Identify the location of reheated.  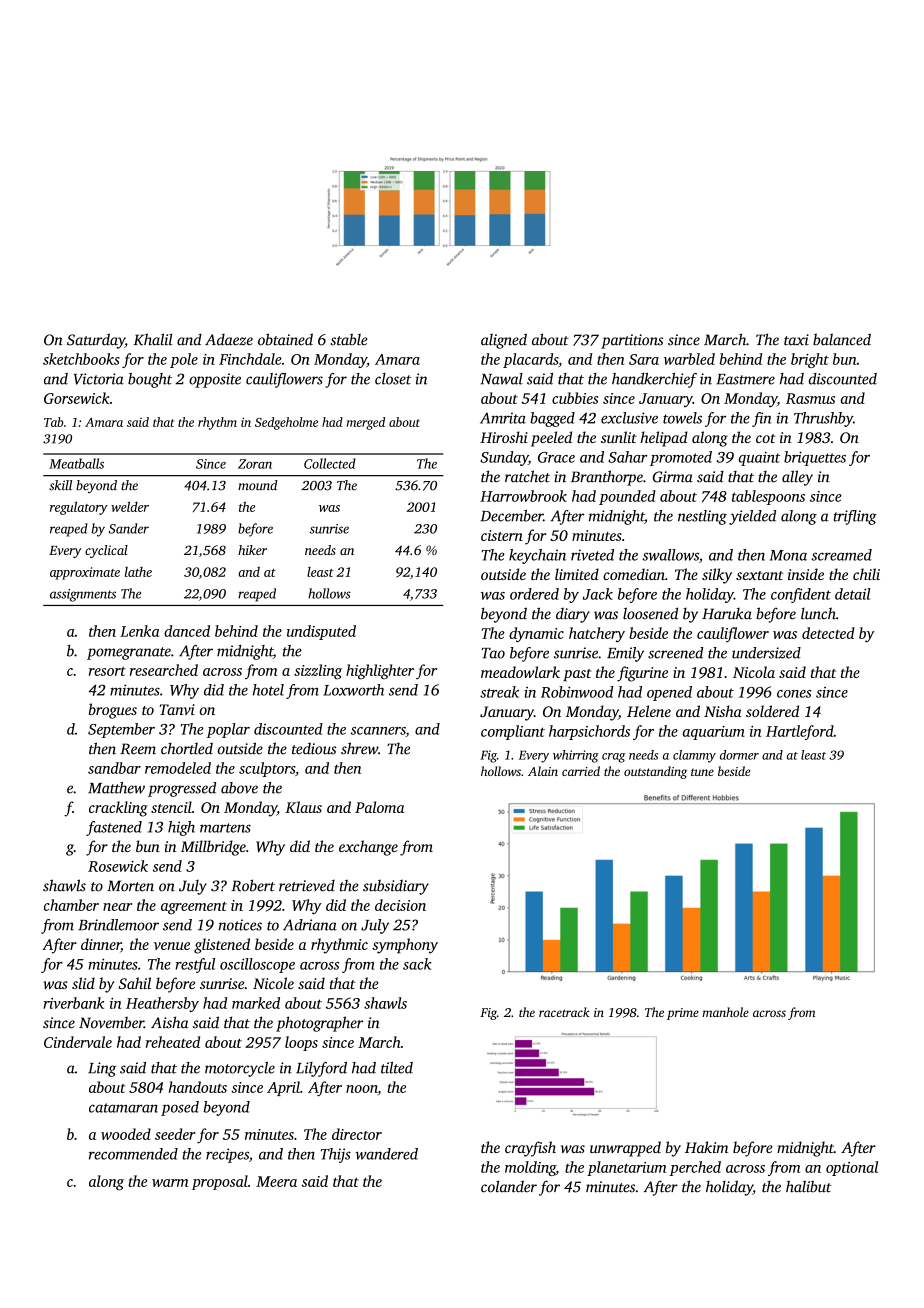
(173, 1042).
